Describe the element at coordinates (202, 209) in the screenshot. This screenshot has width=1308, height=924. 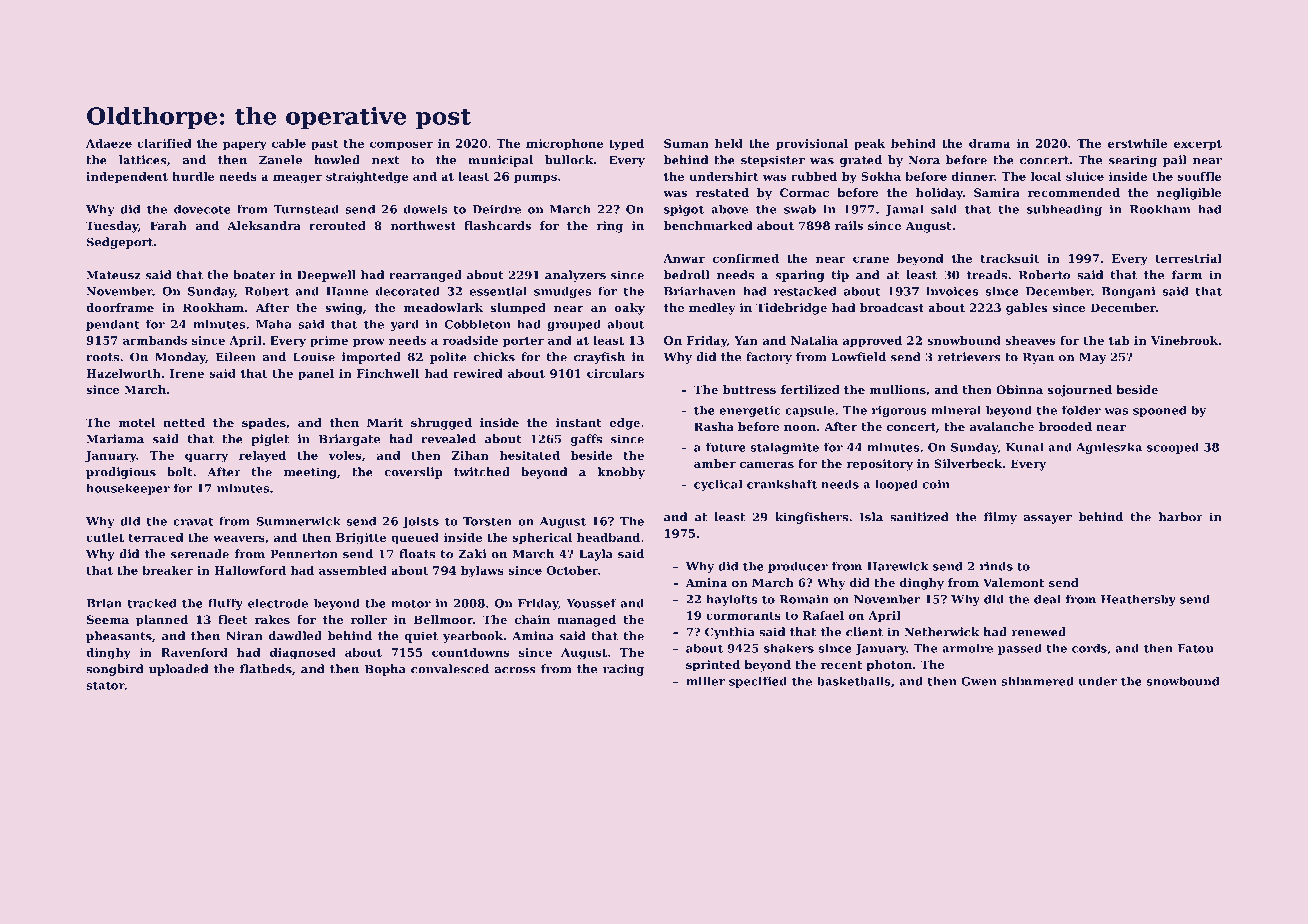
I see `dovecote` at that location.
